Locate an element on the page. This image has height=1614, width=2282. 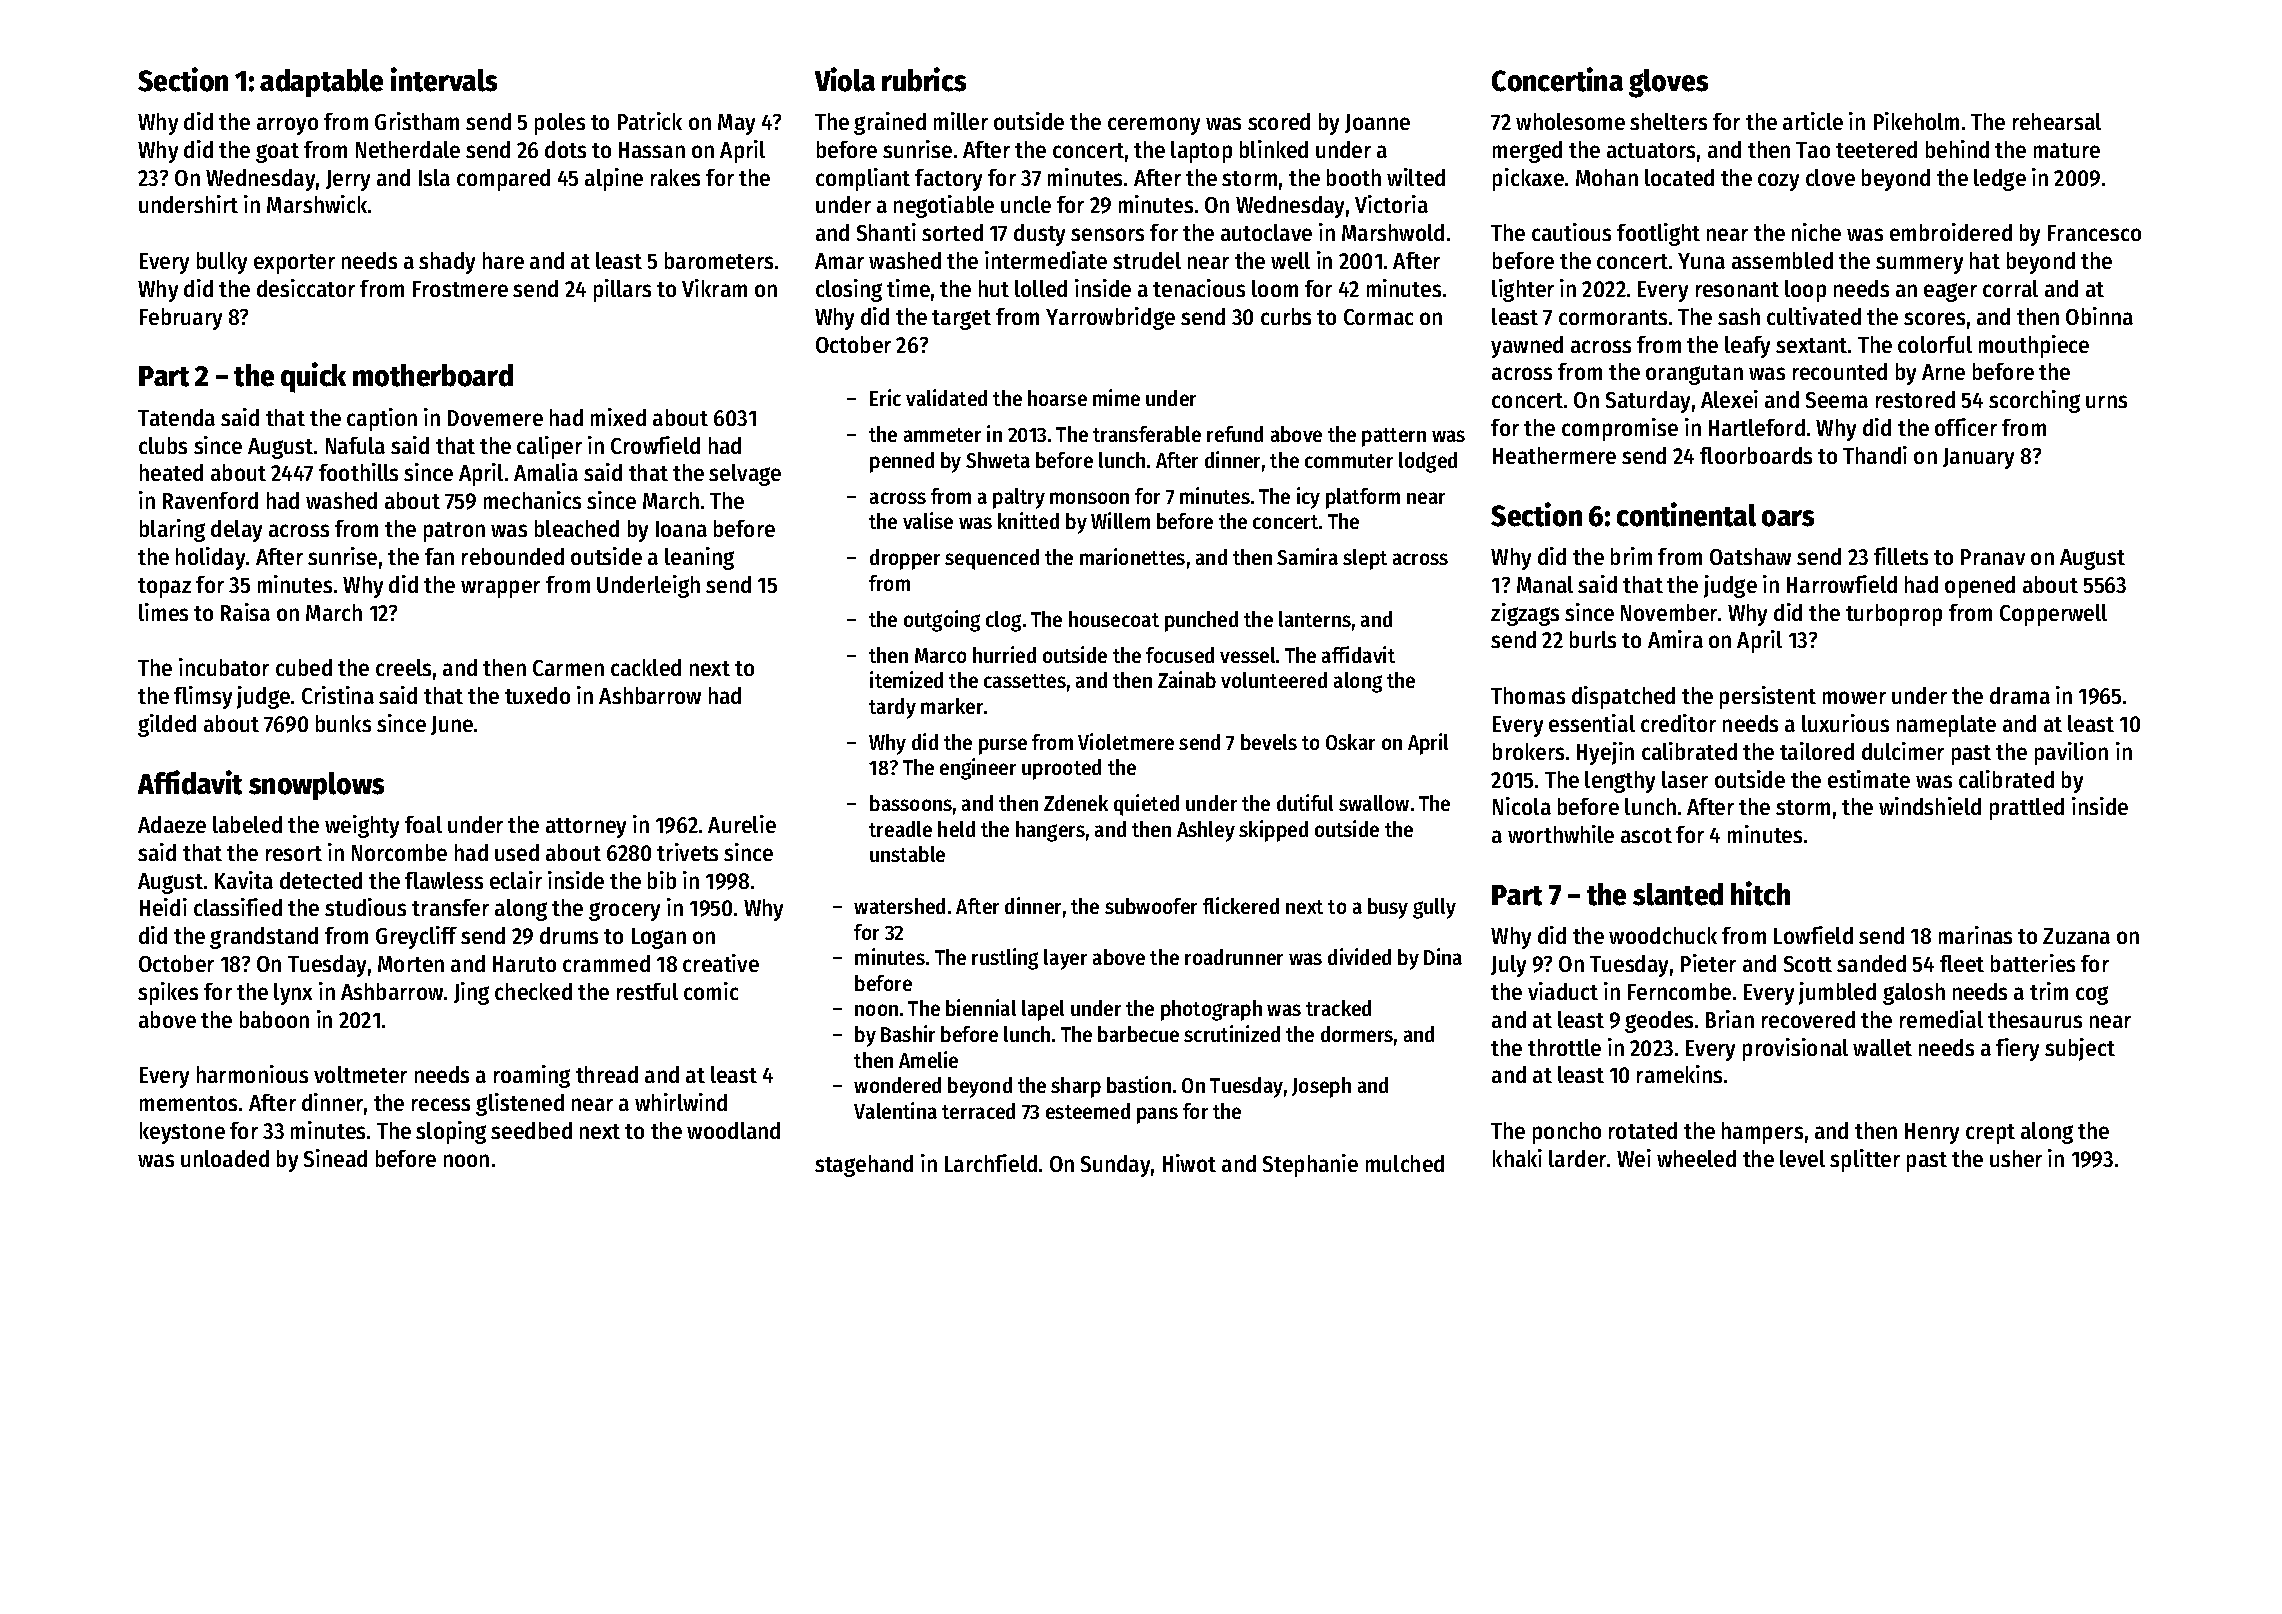
incubator is located at coordinates (224, 667).
